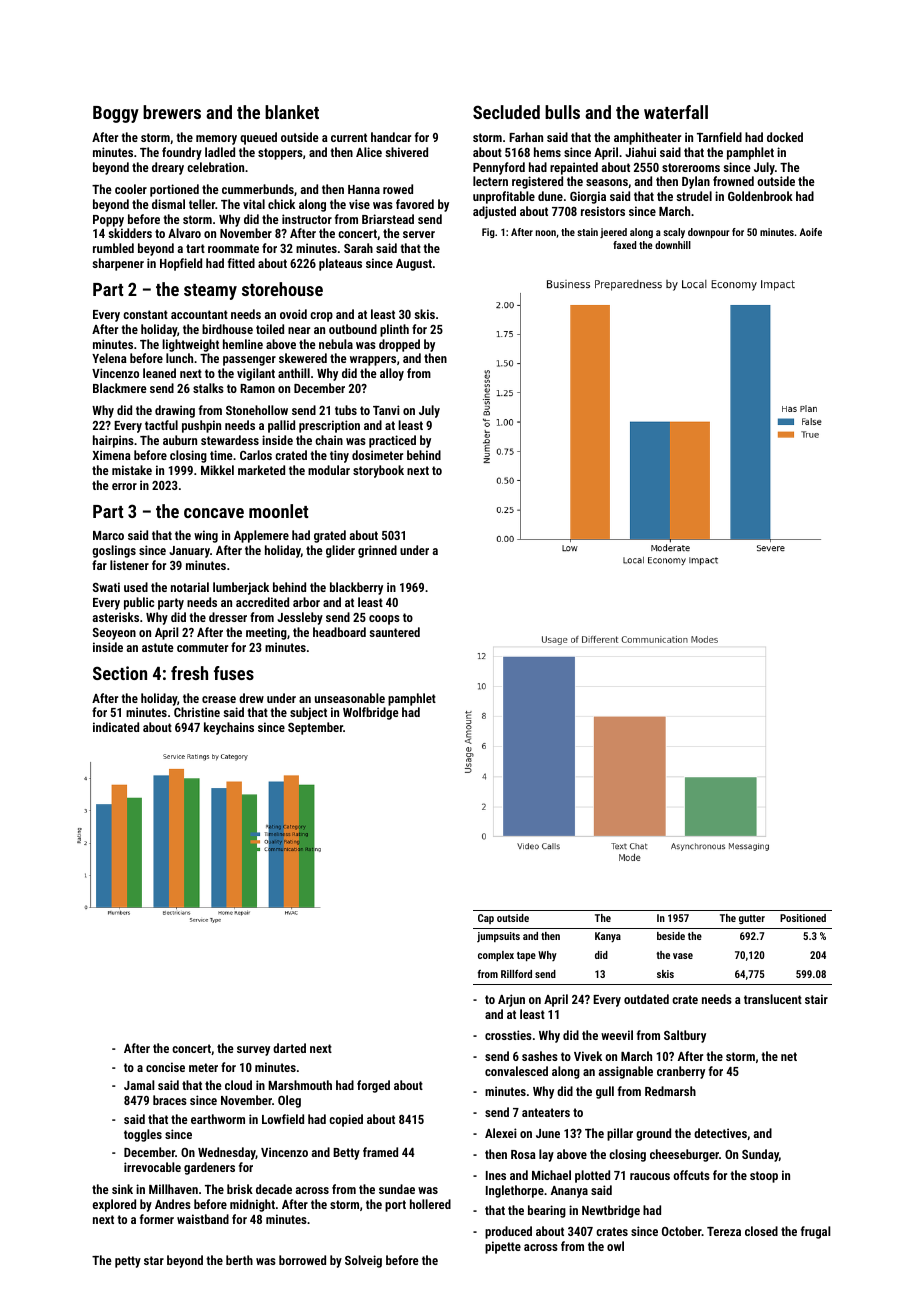 The width and height of the screenshot is (924, 1308). What do you see at coordinates (278, 511) in the screenshot?
I see `moonlet` at bounding box center [278, 511].
